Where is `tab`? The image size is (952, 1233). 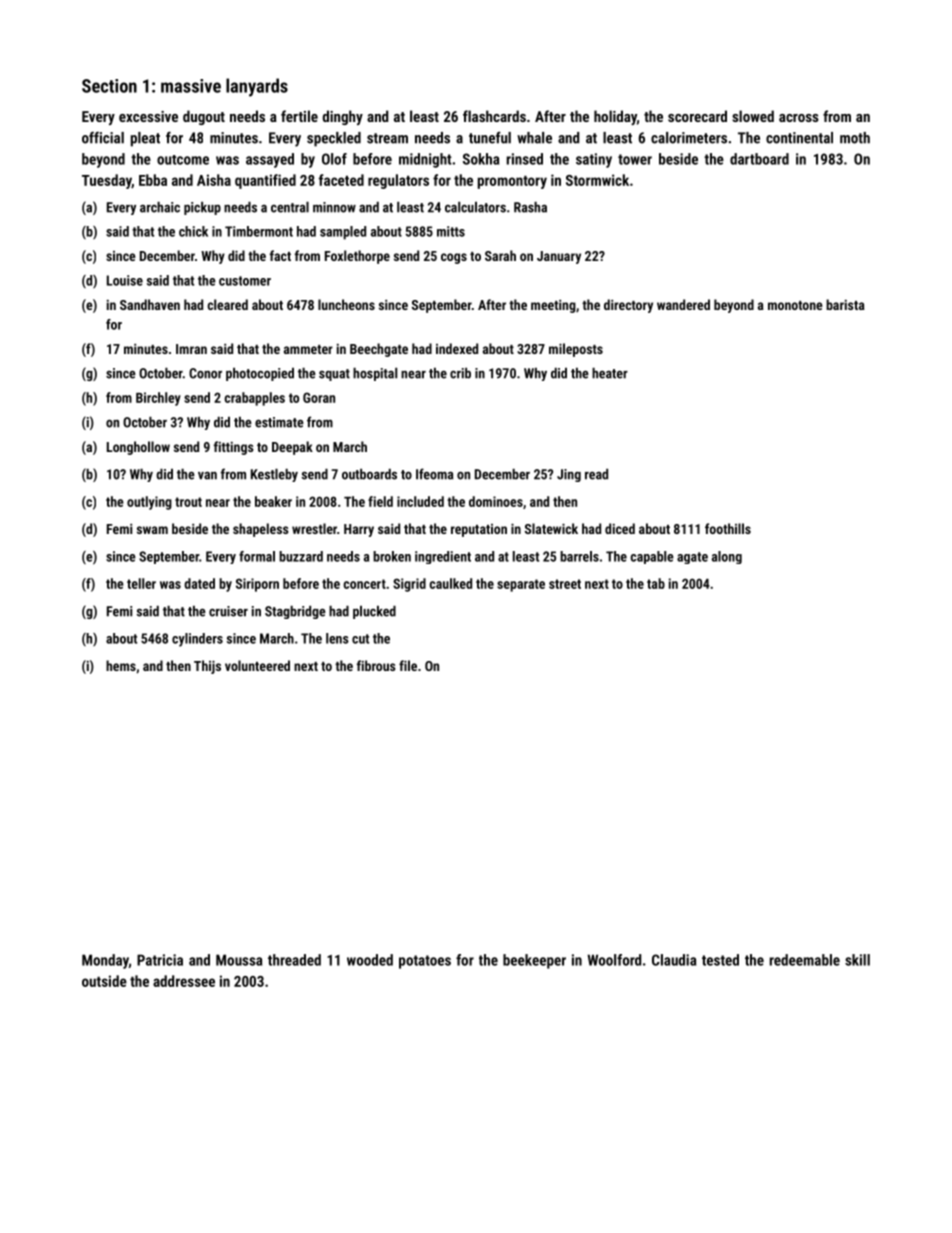
tab is located at coordinates (656, 583).
